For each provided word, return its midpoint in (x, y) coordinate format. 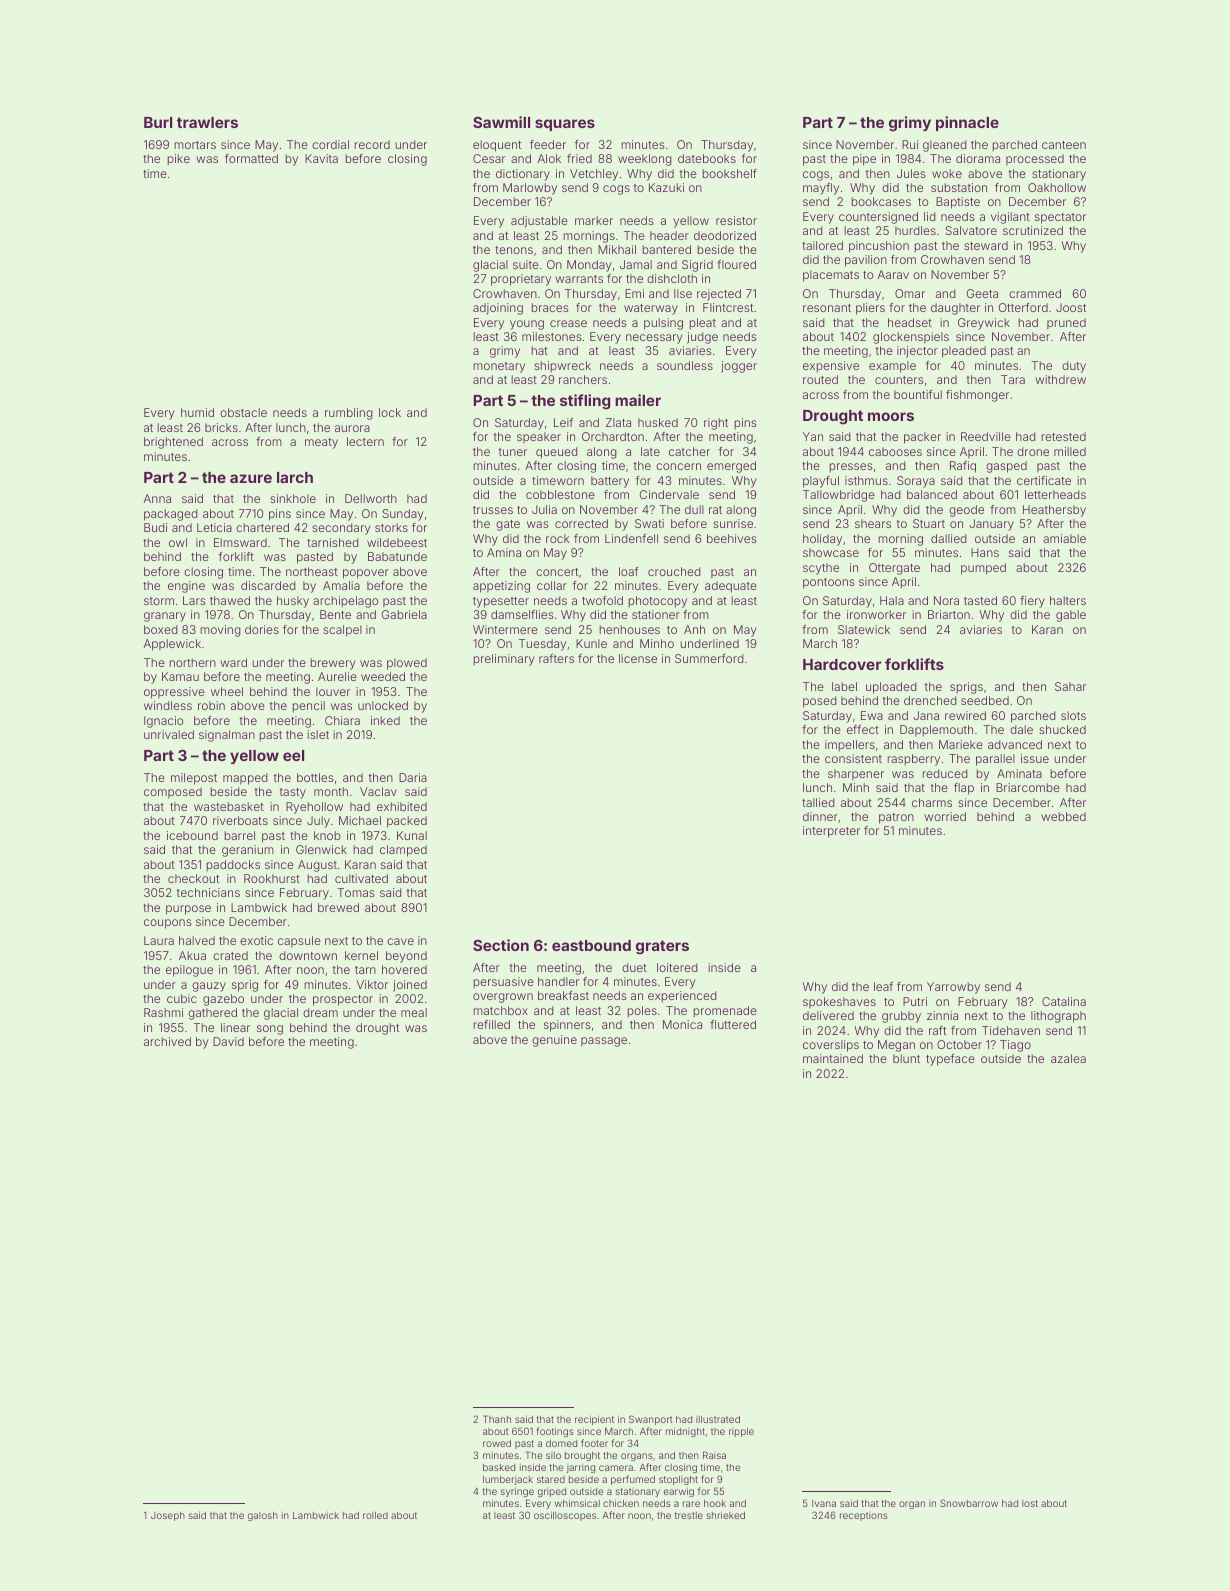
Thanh (497, 1419)
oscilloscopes (565, 1516)
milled (1070, 451)
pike (178, 160)
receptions (864, 1516)
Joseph (168, 1516)
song (270, 1030)
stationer (656, 614)
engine (186, 587)
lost (1030, 1503)
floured (736, 264)
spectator (1060, 218)
